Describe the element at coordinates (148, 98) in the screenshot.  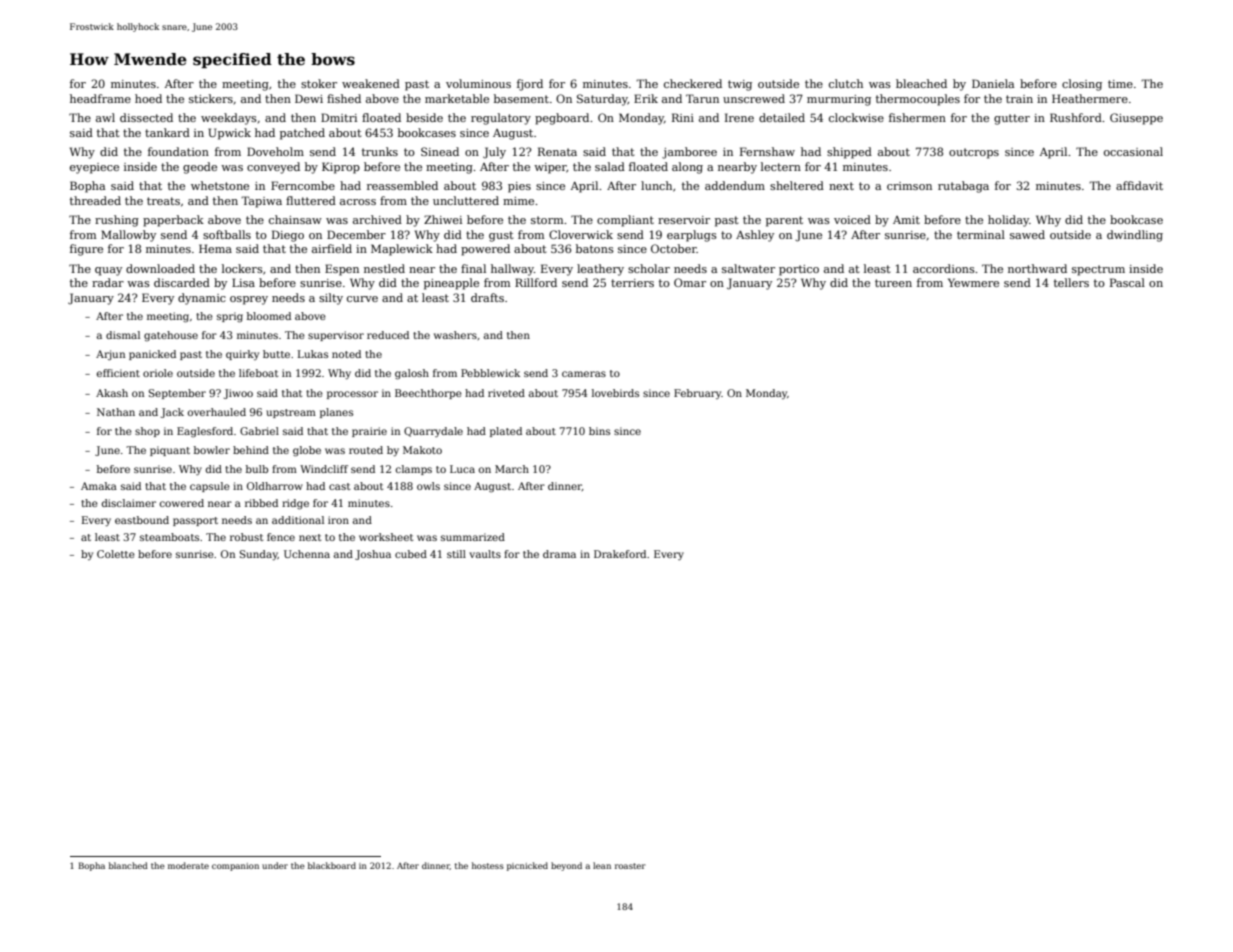
I see `hoed` at that location.
